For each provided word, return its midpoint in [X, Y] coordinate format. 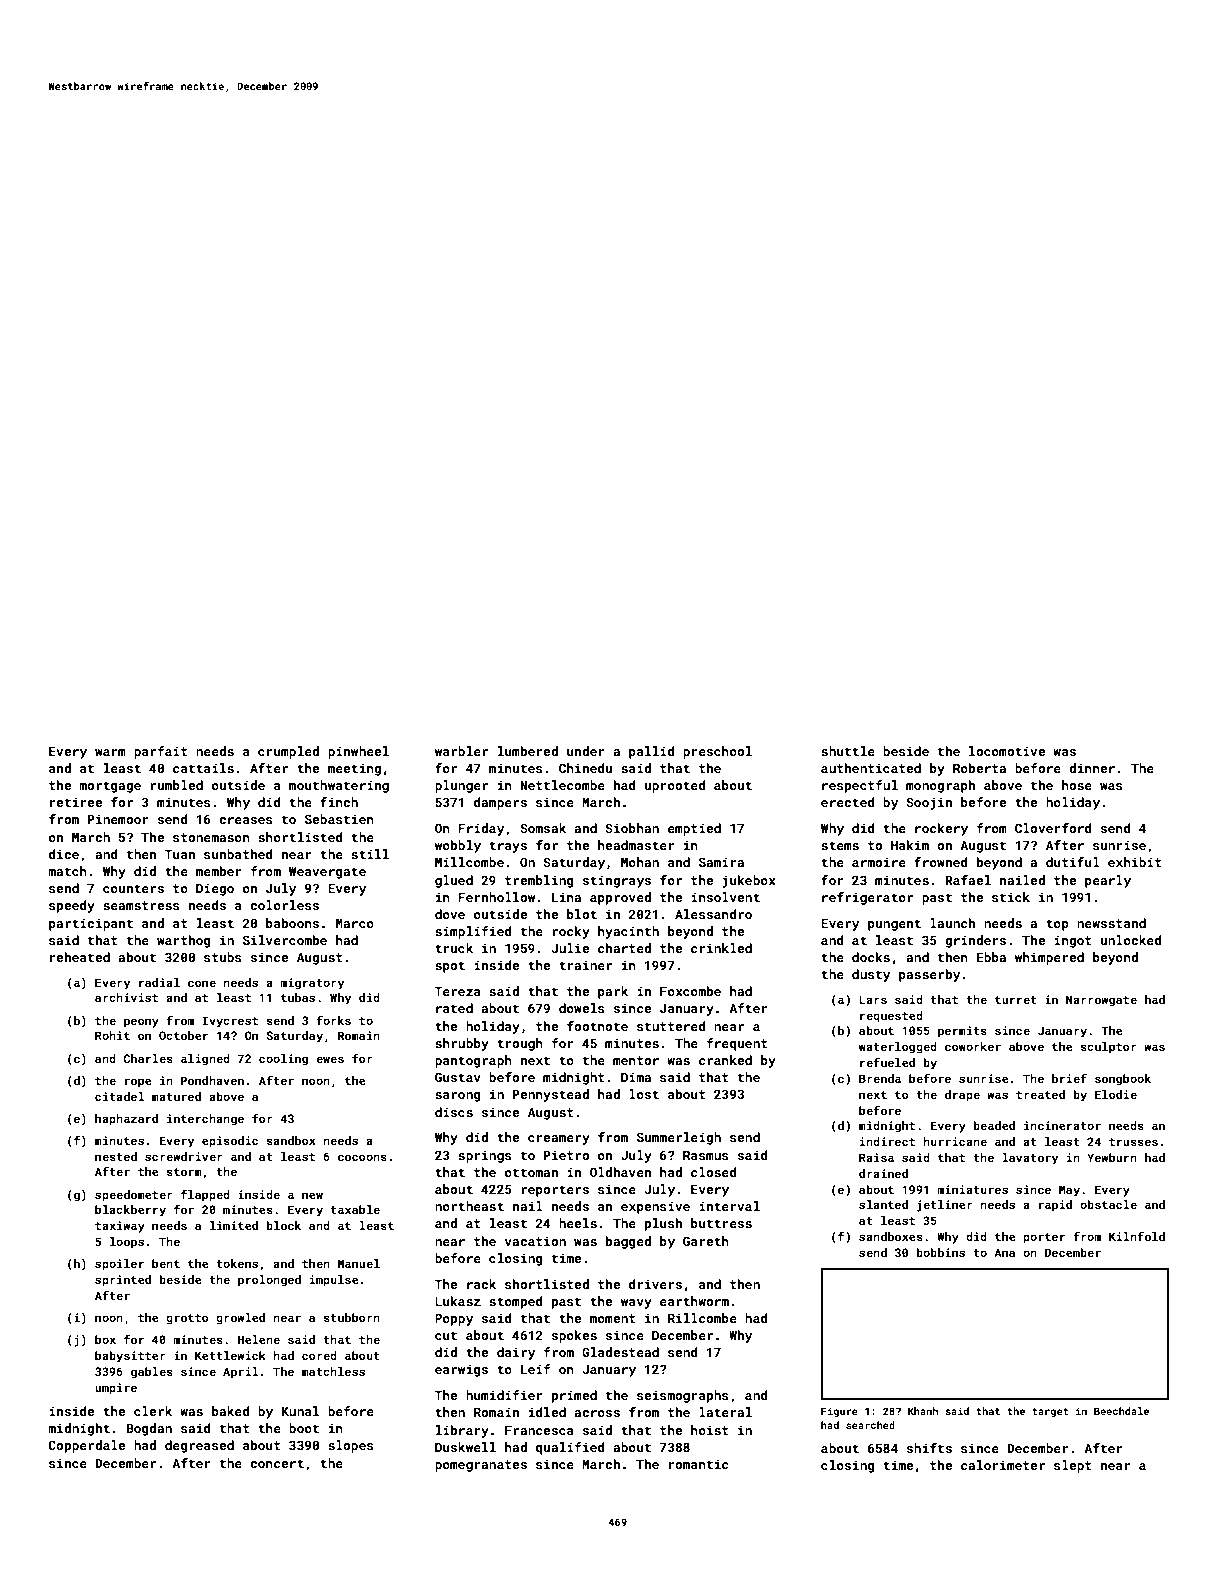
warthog [184, 941]
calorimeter [1003, 1465]
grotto [187, 1319]
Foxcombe [690, 991]
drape [962, 1096]
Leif [536, 1369]
